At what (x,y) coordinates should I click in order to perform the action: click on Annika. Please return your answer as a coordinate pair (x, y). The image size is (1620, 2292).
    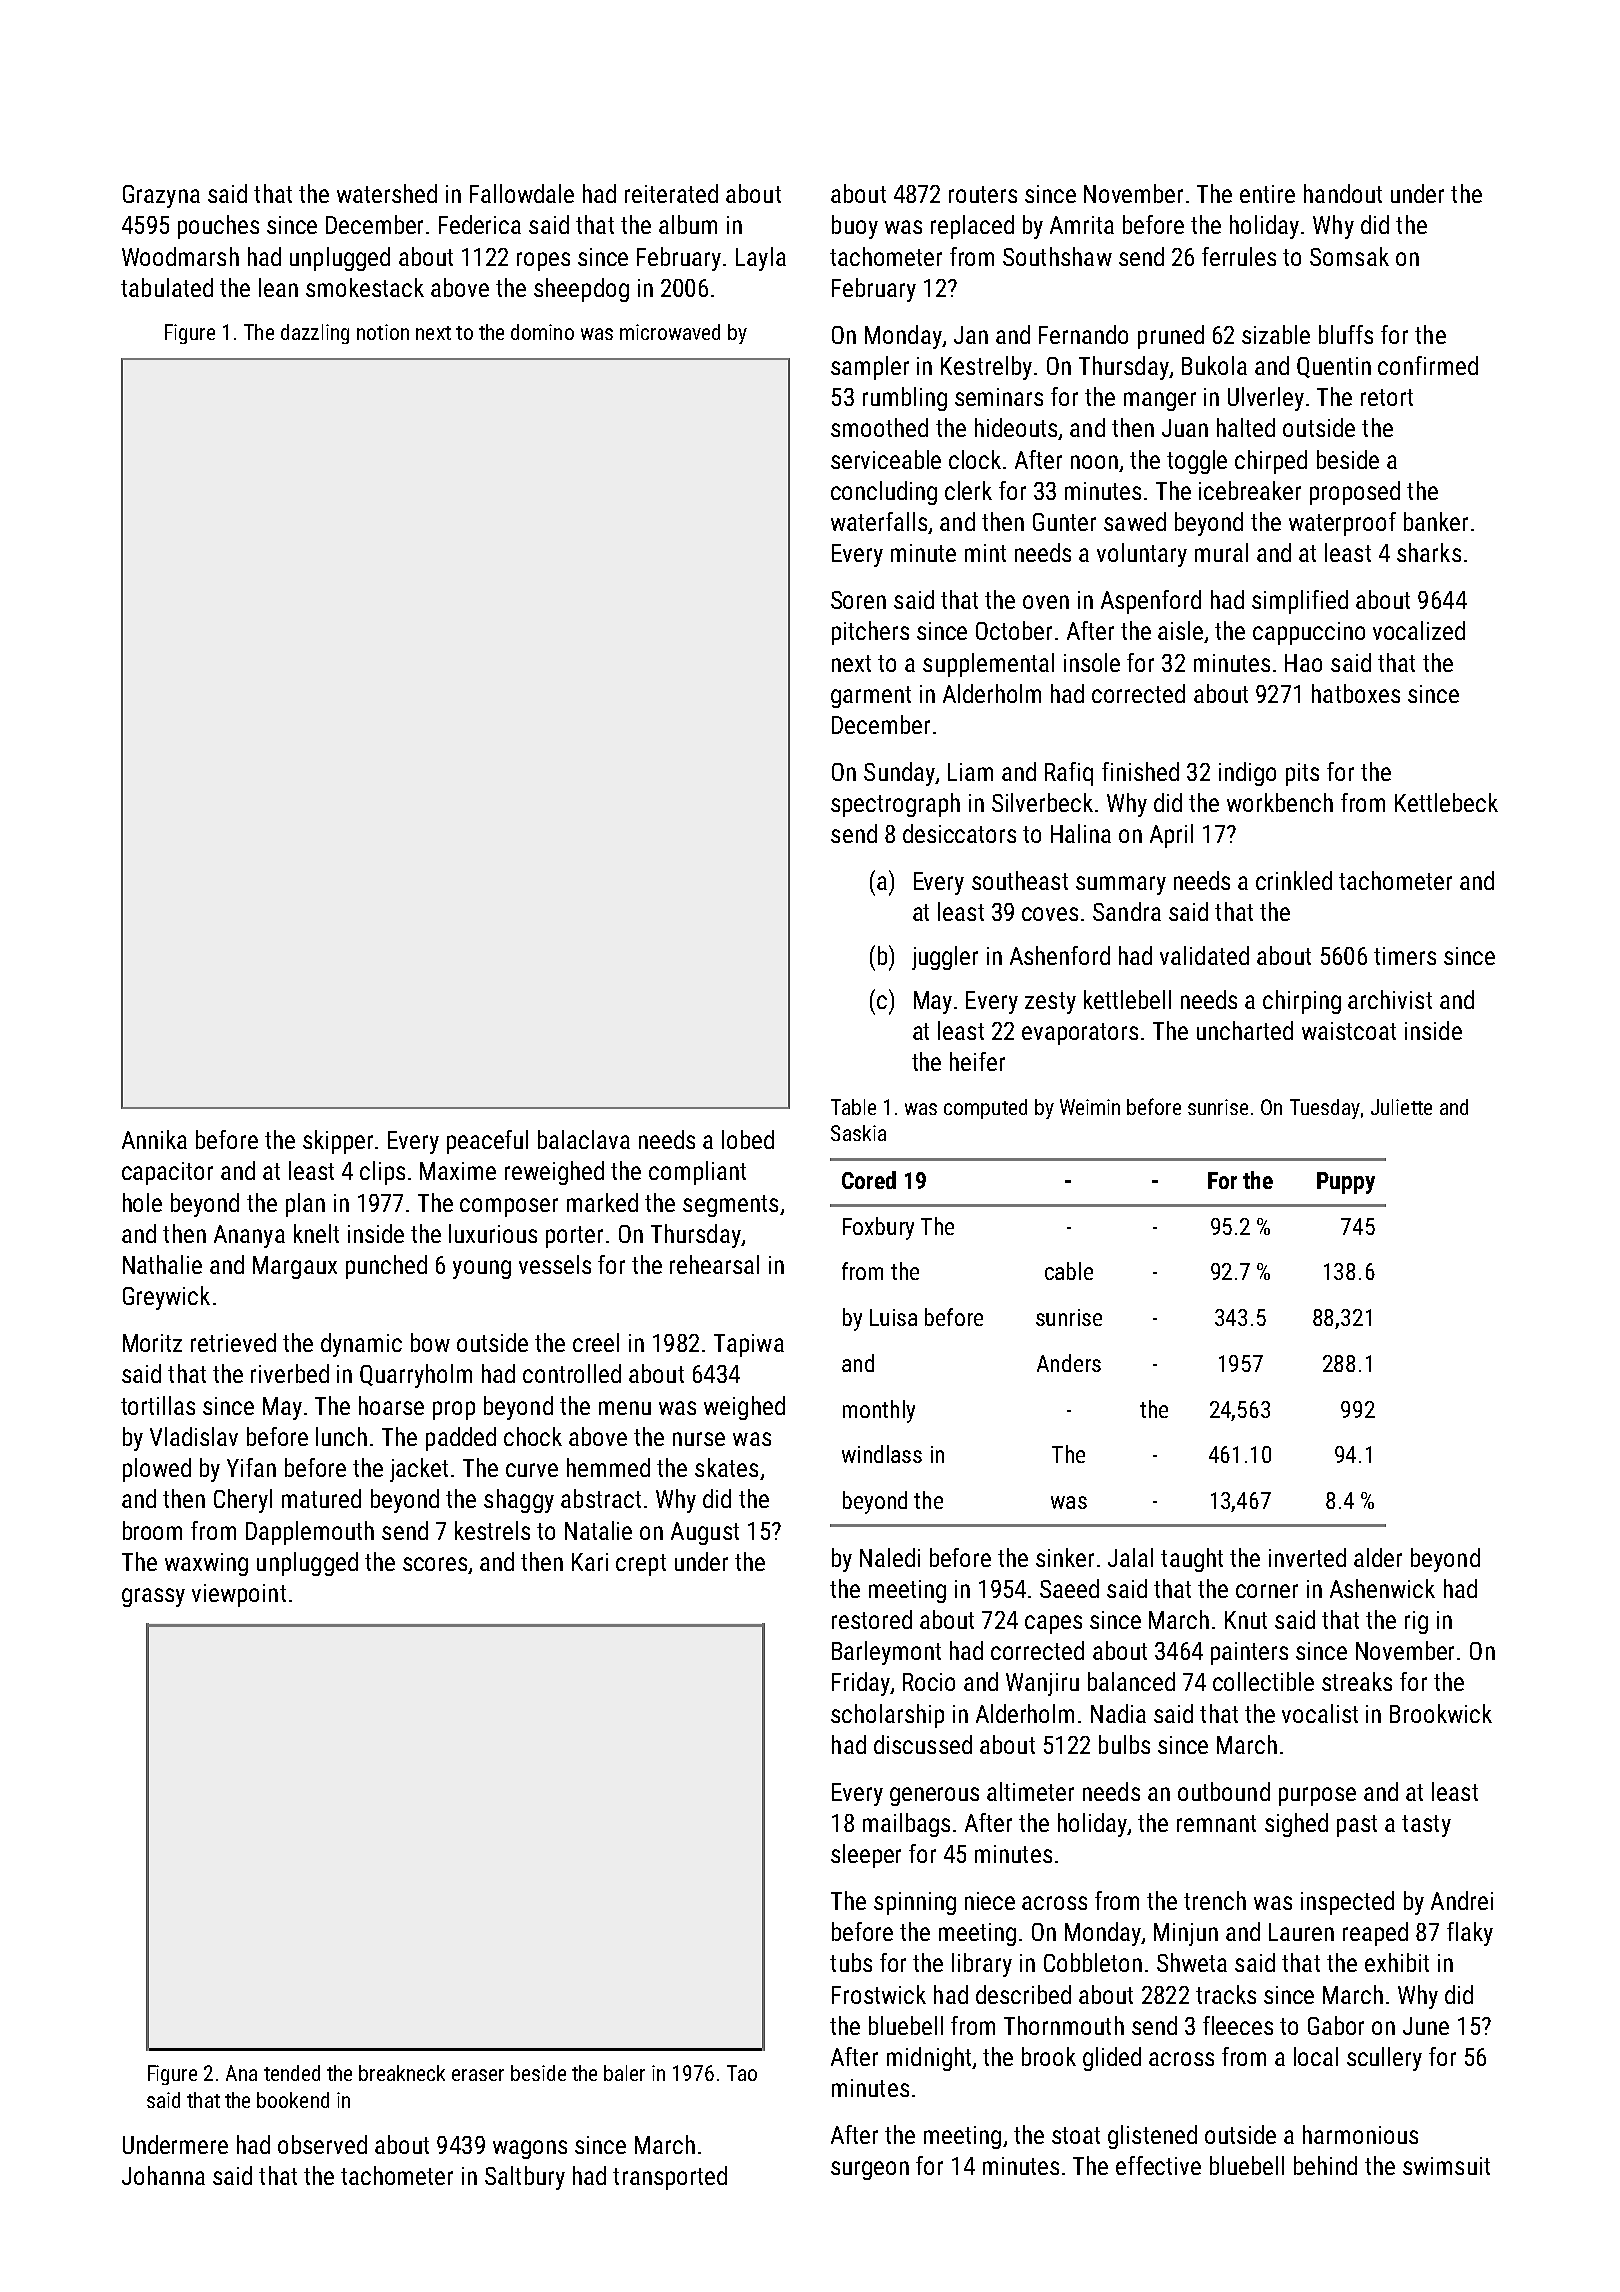
    Looking at the image, I should click on (154, 1139).
